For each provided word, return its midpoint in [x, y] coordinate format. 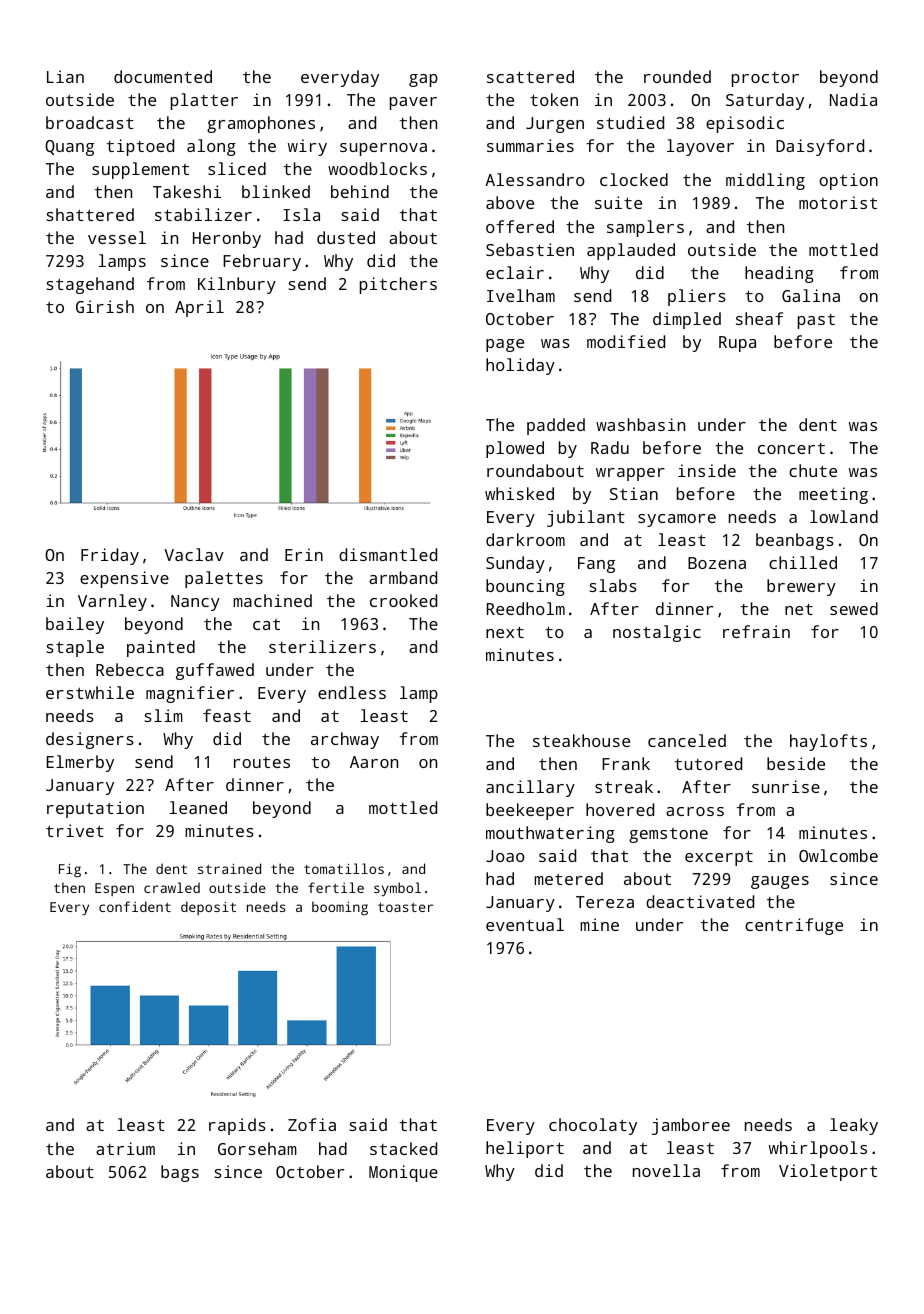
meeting [833, 495]
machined [272, 600]
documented [163, 76]
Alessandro [535, 179]
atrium [125, 1148]
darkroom [525, 539]
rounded [677, 76]
